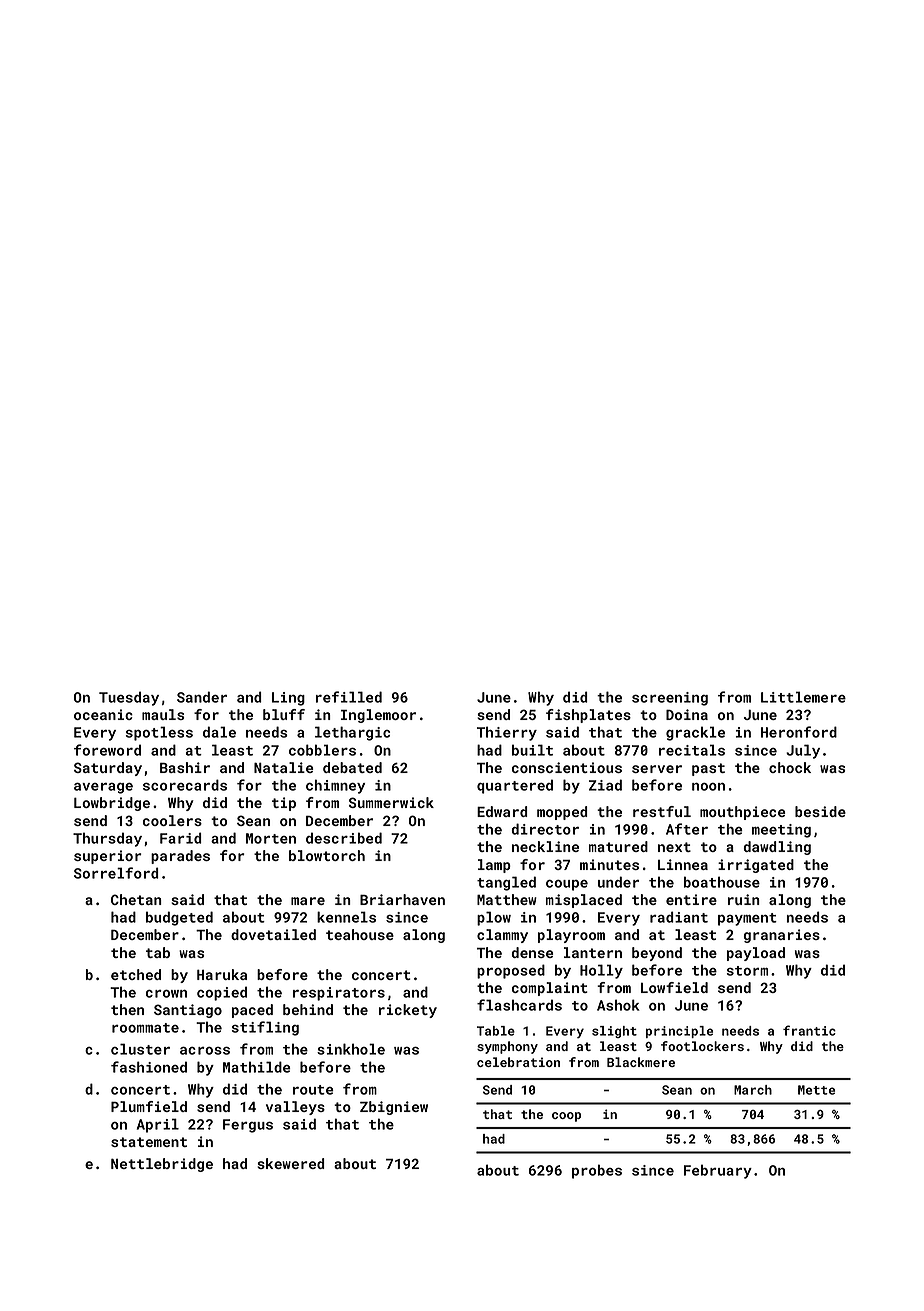 This screenshot has width=924, height=1311. I want to click on Sander, so click(202, 697).
